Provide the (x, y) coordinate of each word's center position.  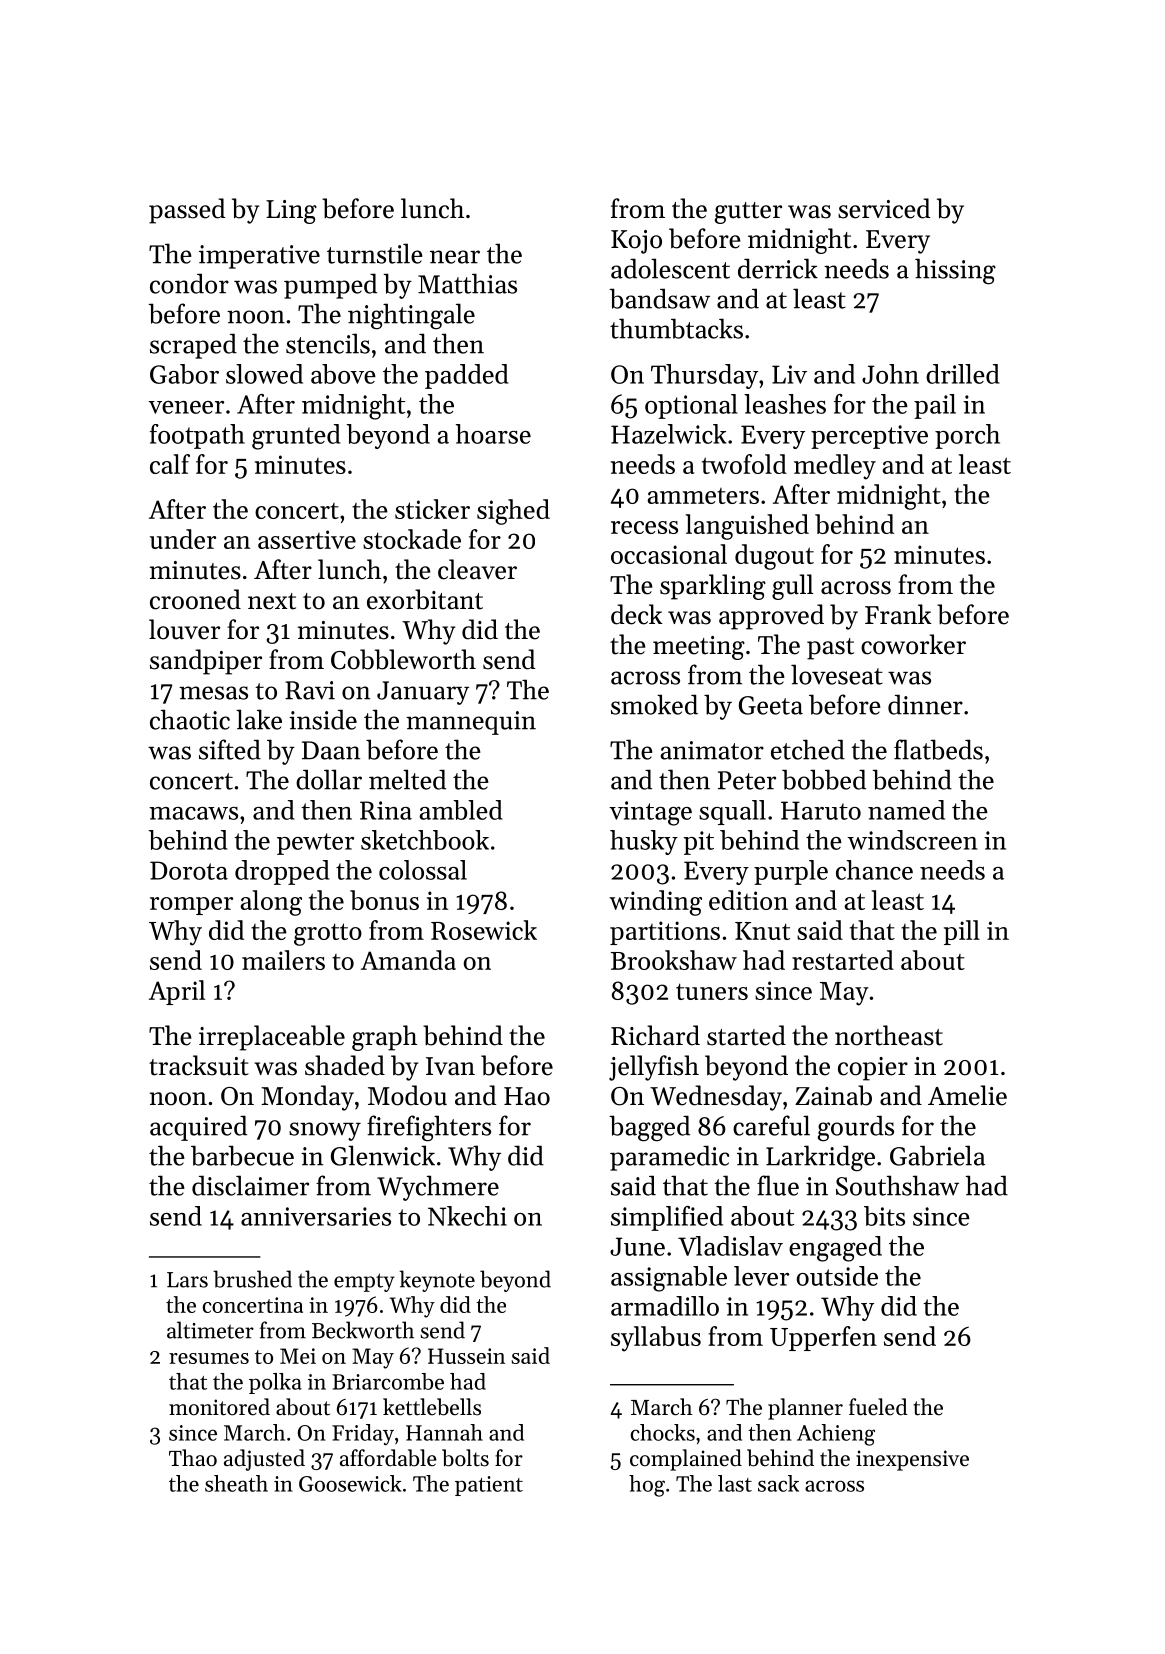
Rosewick (484, 930)
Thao (193, 1458)
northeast (889, 1035)
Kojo (636, 242)
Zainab (833, 1095)
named (906, 810)
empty (364, 1282)
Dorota (189, 870)
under (183, 539)
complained (686, 1460)
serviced (884, 208)
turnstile (375, 253)
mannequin (471, 723)
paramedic (669, 1158)
